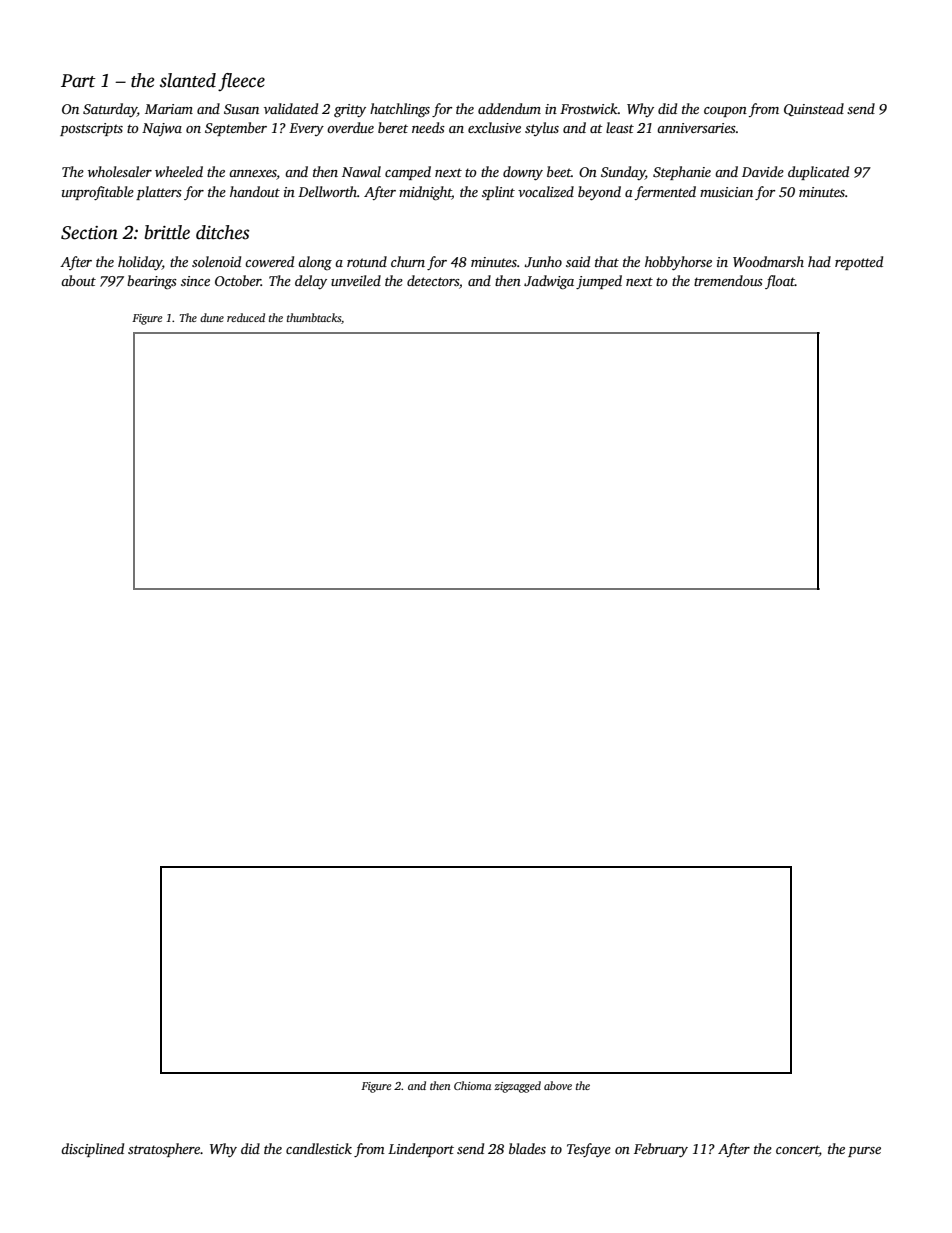  Describe the element at coordinates (725, 112) in the image. I see `coupon` at that location.
